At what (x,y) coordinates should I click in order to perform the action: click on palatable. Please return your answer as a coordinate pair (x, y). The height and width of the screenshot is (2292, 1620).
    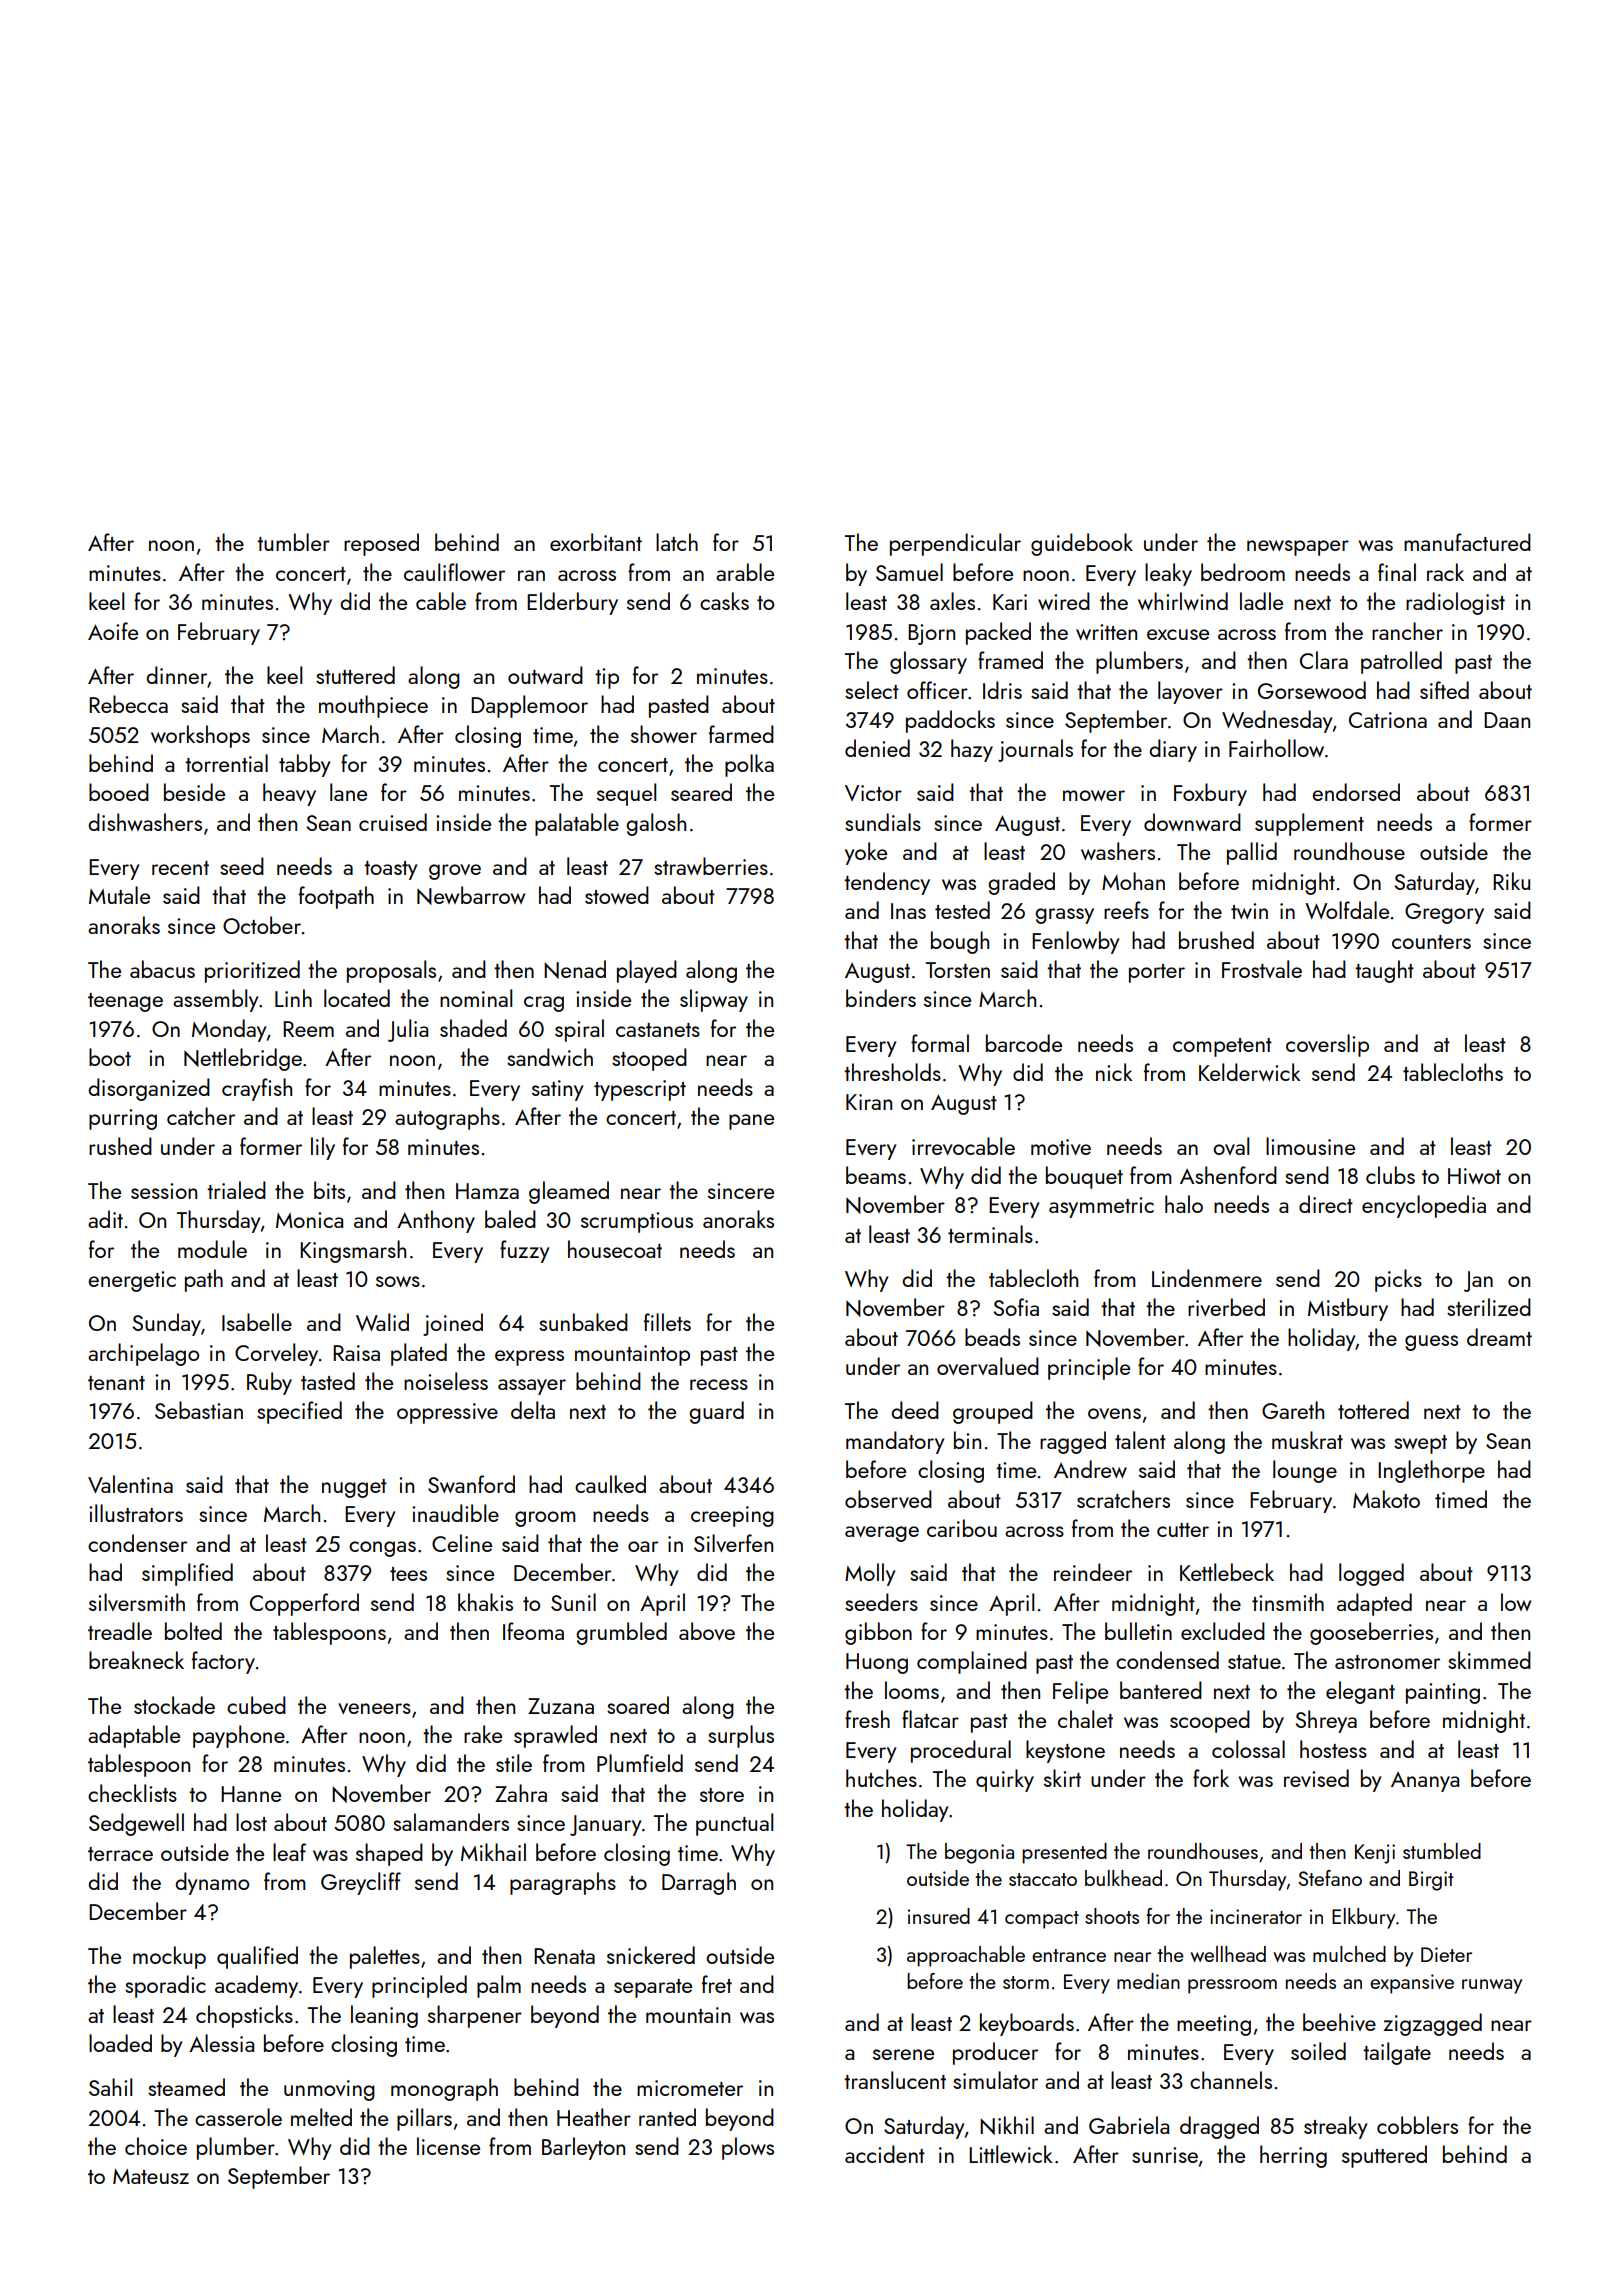
    Looking at the image, I should click on (577, 824).
